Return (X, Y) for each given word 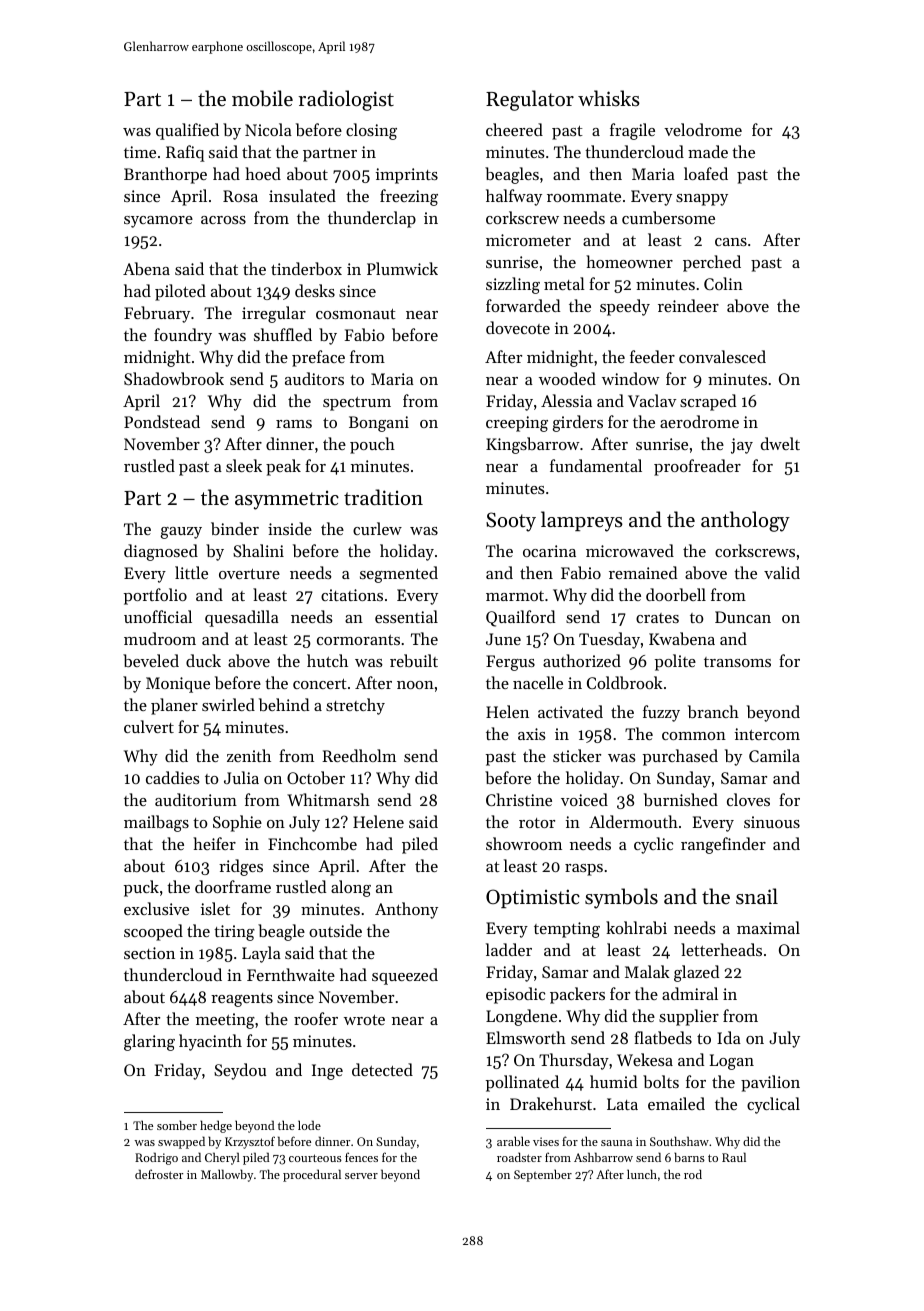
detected (382, 1069)
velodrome (703, 129)
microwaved (630, 550)
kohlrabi (636, 927)
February (157, 314)
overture (249, 574)
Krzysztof (250, 1142)
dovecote (518, 327)
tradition (383, 497)
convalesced (722, 356)
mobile (262, 98)
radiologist (346, 100)
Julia (241, 777)
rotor (537, 823)
